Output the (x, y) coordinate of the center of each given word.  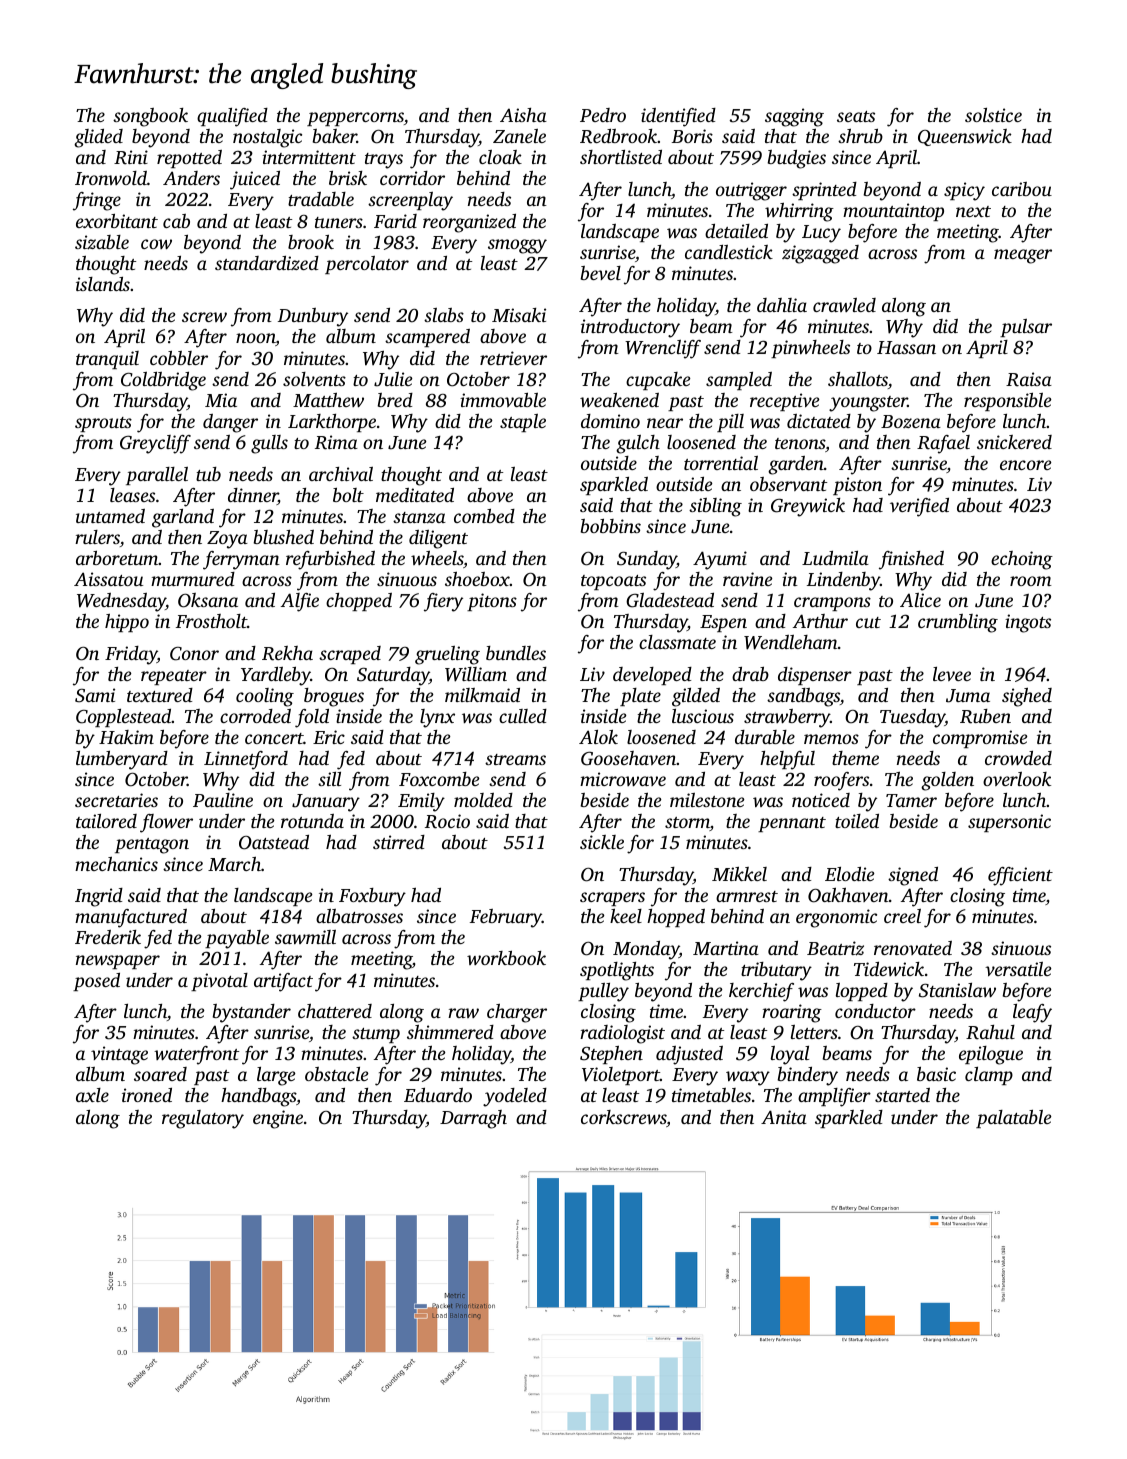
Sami (95, 695)
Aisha (523, 115)
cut (868, 622)
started (902, 1095)
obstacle (337, 1074)
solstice (993, 115)
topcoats (613, 582)
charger (517, 1013)
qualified (232, 117)
